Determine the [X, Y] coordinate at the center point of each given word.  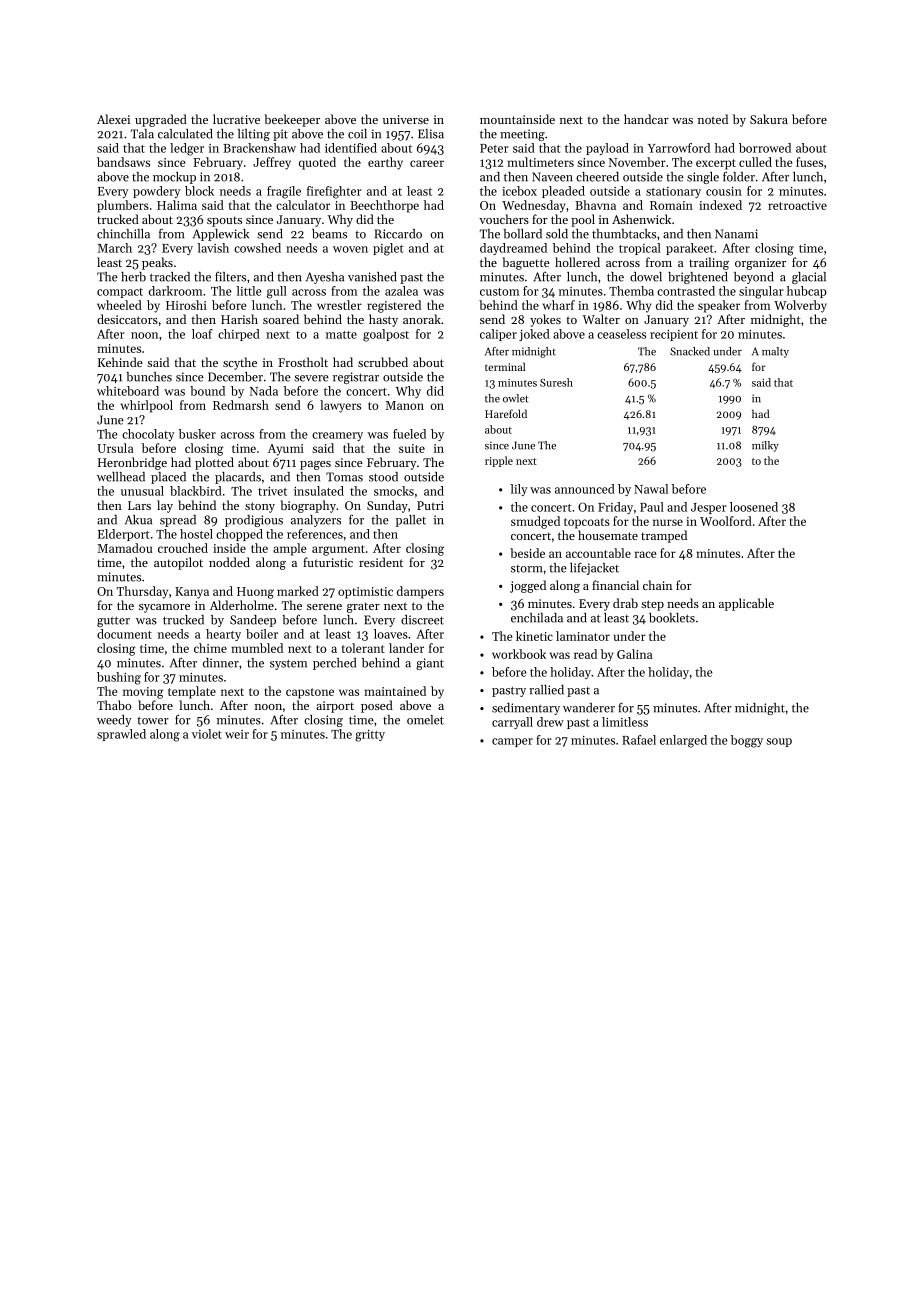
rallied [546, 690]
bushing [119, 678]
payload [607, 149]
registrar [356, 378]
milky [765, 446]
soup [779, 742]
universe [406, 119]
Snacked [690, 351]
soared [281, 319]
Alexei [113, 119]
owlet [515, 398]
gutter [113, 621]
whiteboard [128, 391]
